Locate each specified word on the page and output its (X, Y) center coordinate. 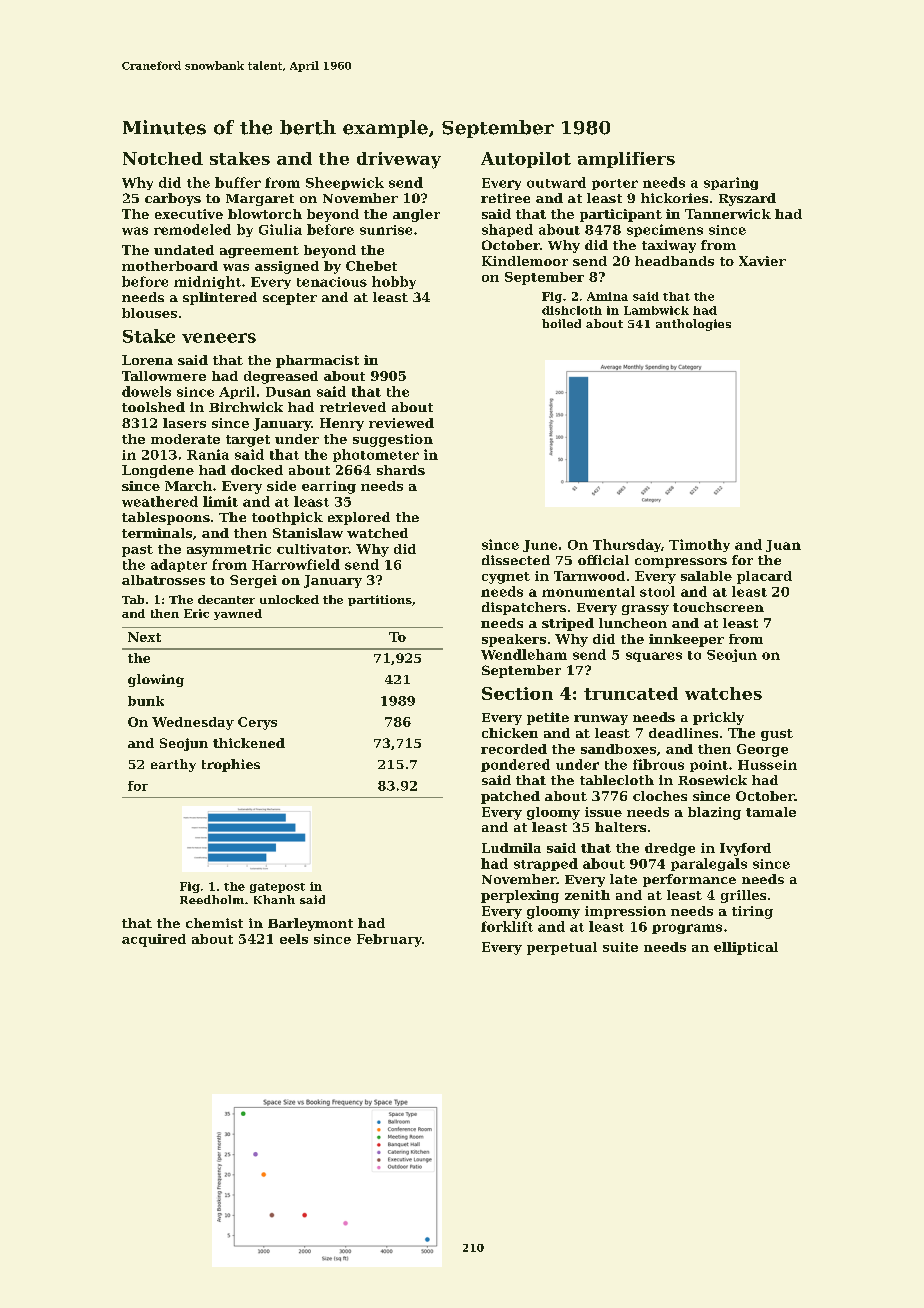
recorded (514, 749)
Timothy (699, 545)
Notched (163, 158)
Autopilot (526, 160)
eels (294, 939)
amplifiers (626, 160)
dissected (516, 560)
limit (220, 501)
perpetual (562, 948)
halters (620, 827)
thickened (249, 743)
